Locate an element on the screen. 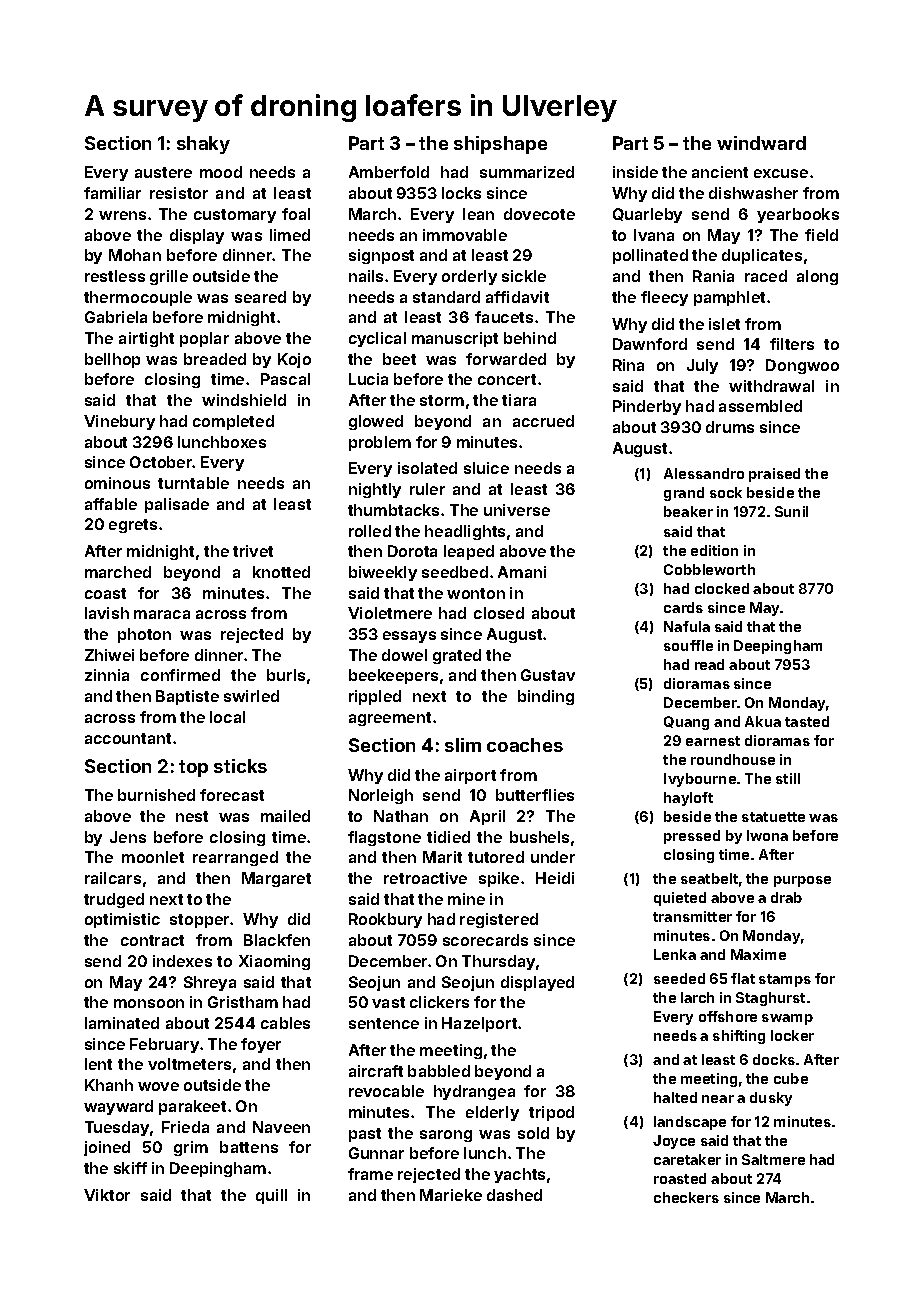  quill is located at coordinates (271, 1196).
